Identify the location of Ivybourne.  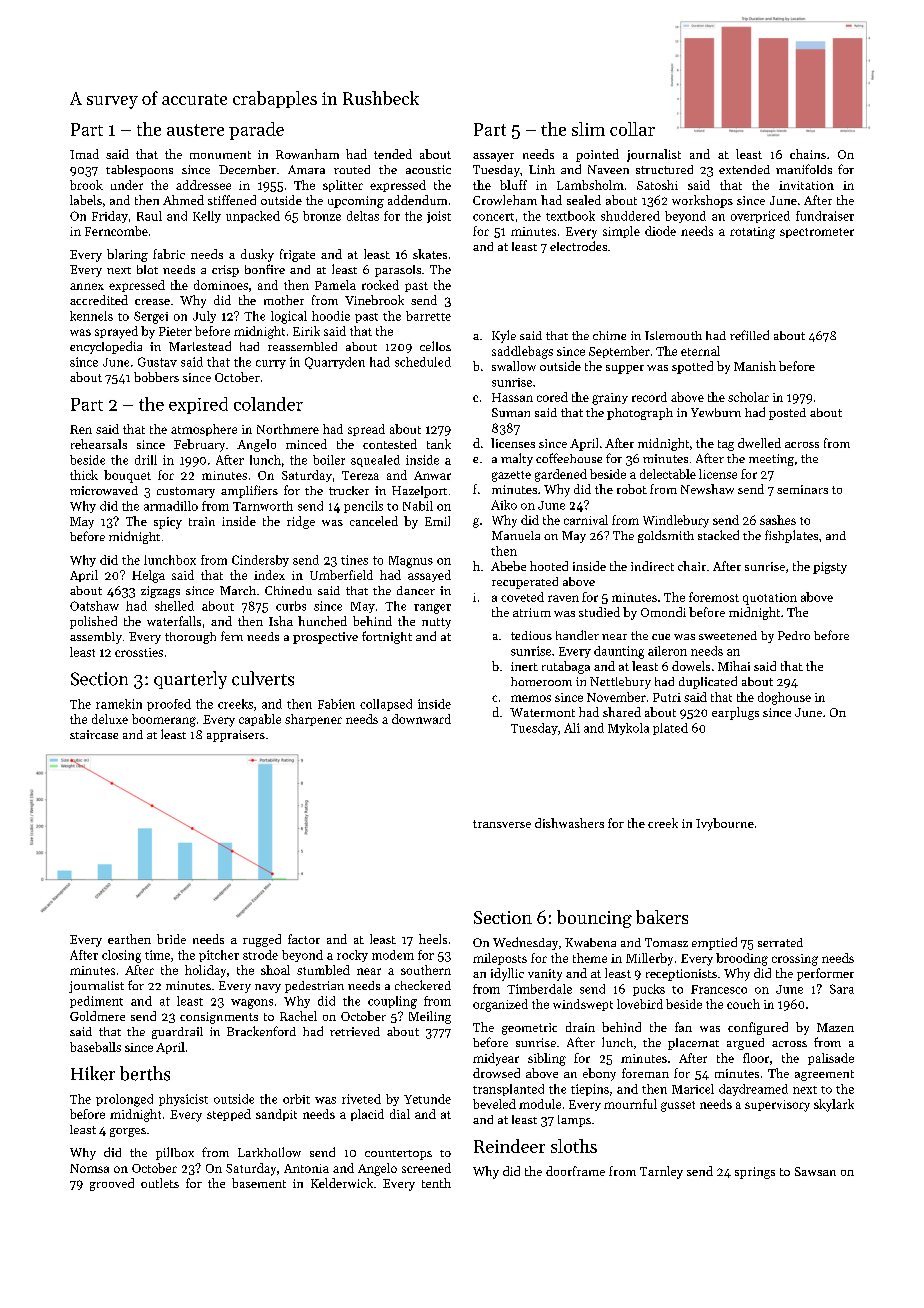
(725, 824).
